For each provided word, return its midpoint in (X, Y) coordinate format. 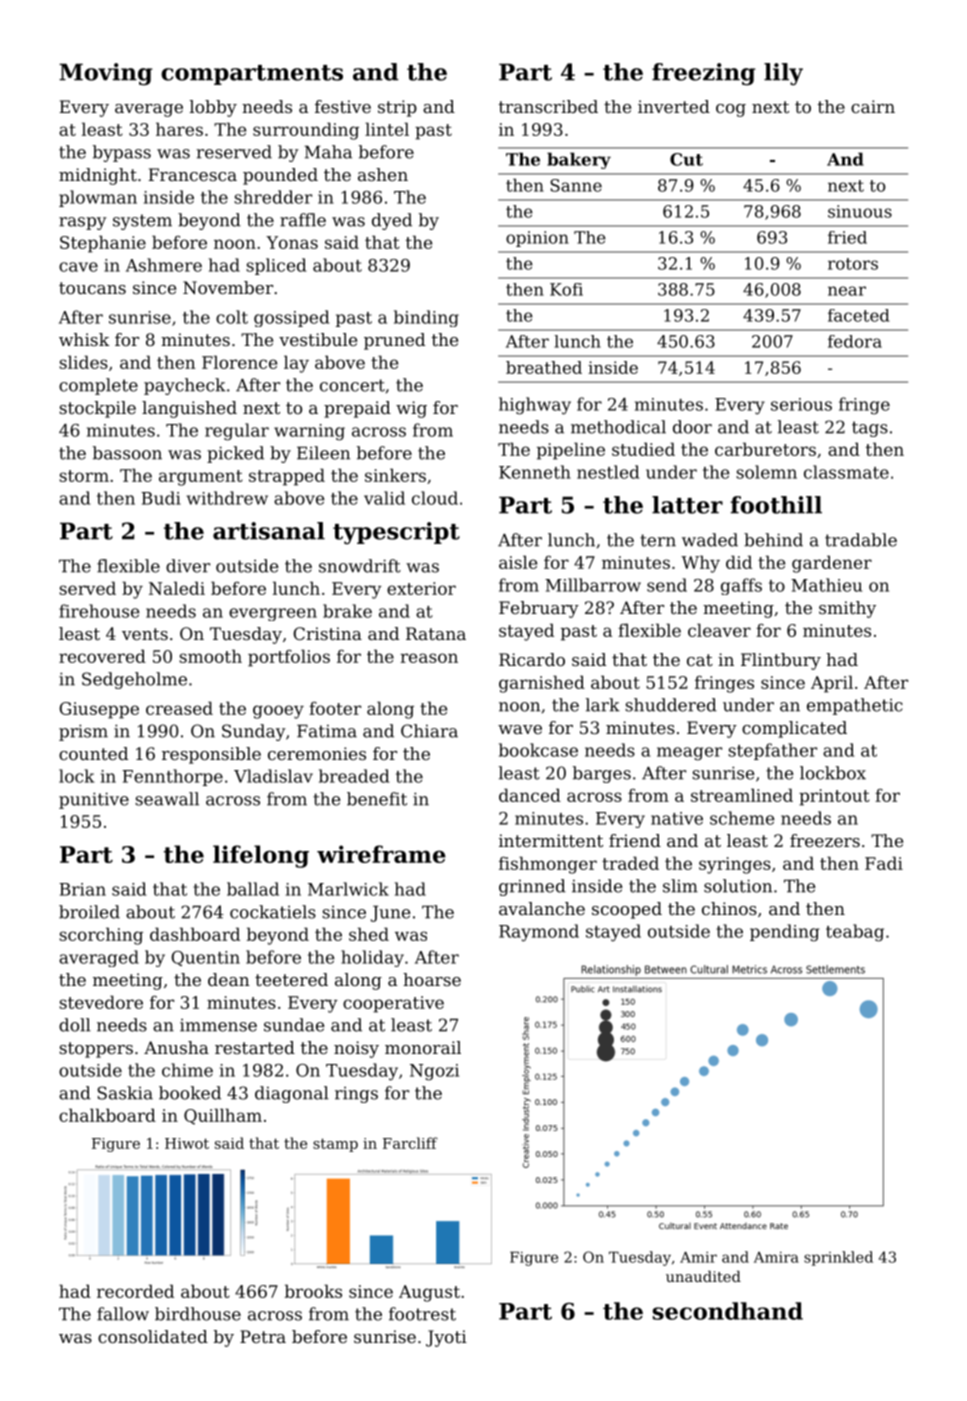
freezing (704, 74)
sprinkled (838, 1258)
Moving (106, 74)
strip (397, 108)
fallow (123, 1314)
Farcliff (410, 1143)
